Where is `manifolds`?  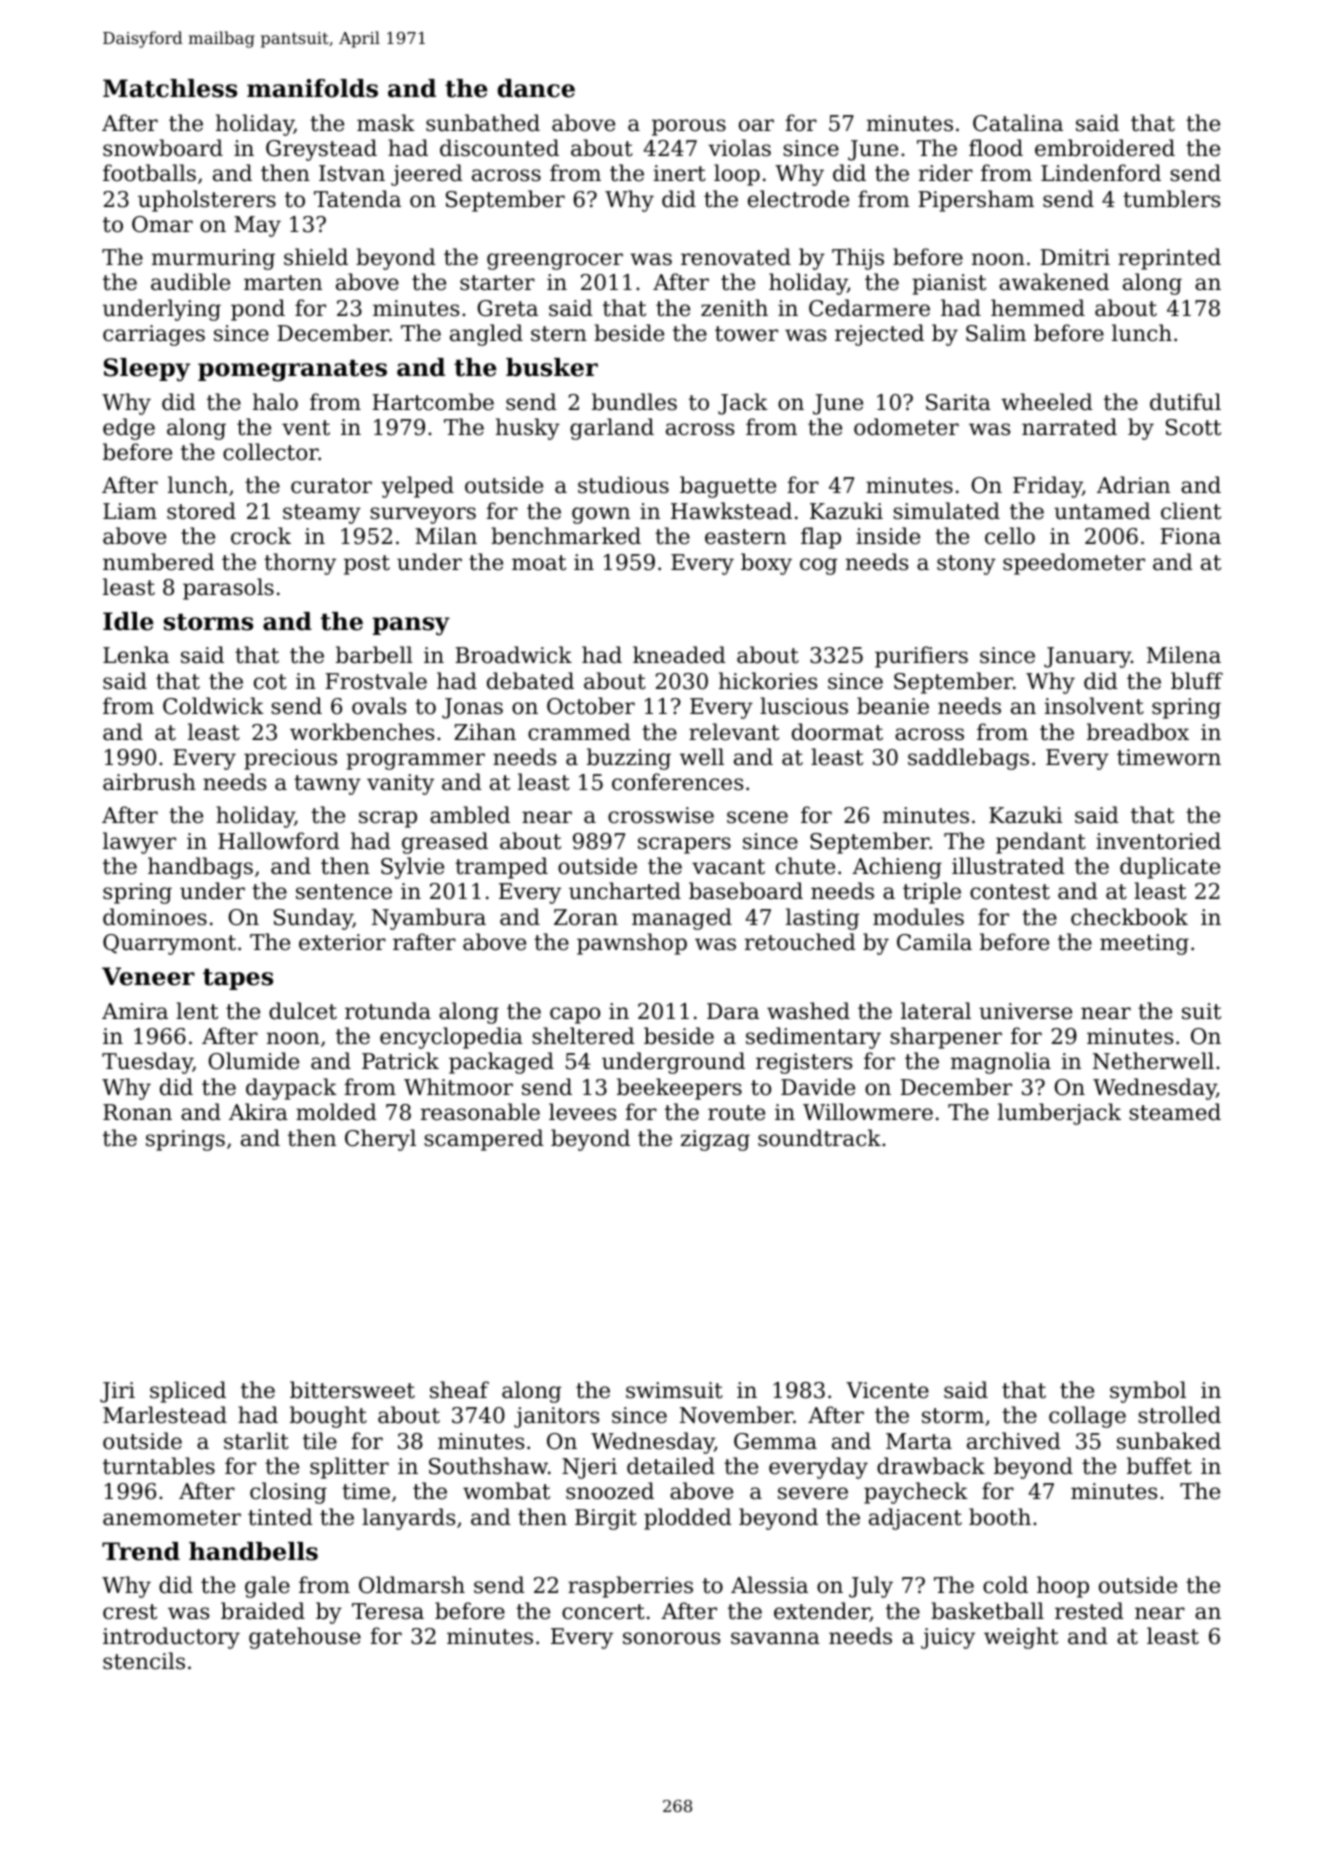
manifolds is located at coordinates (312, 88).
